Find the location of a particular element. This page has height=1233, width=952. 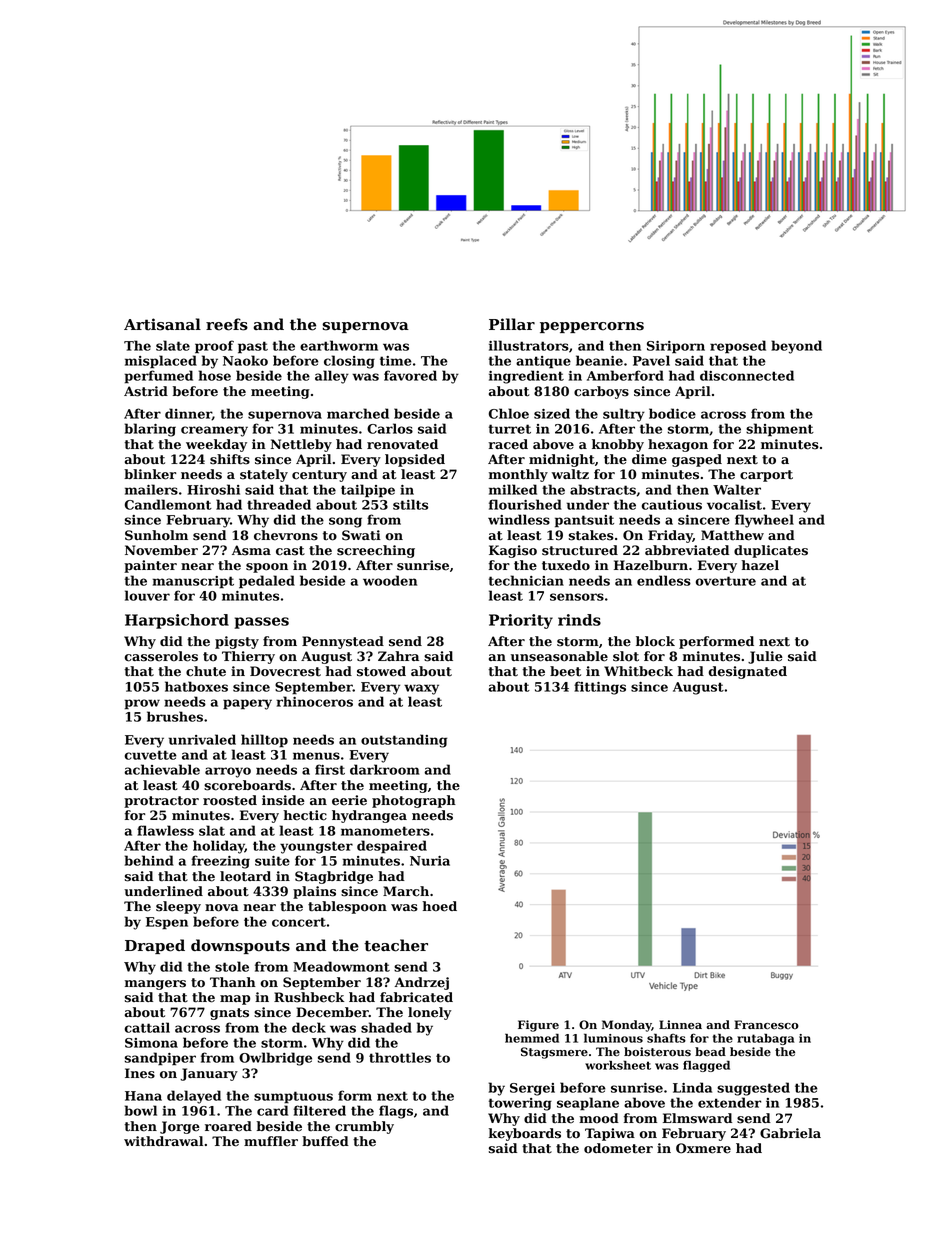

muffler is located at coordinates (271, 1141).
